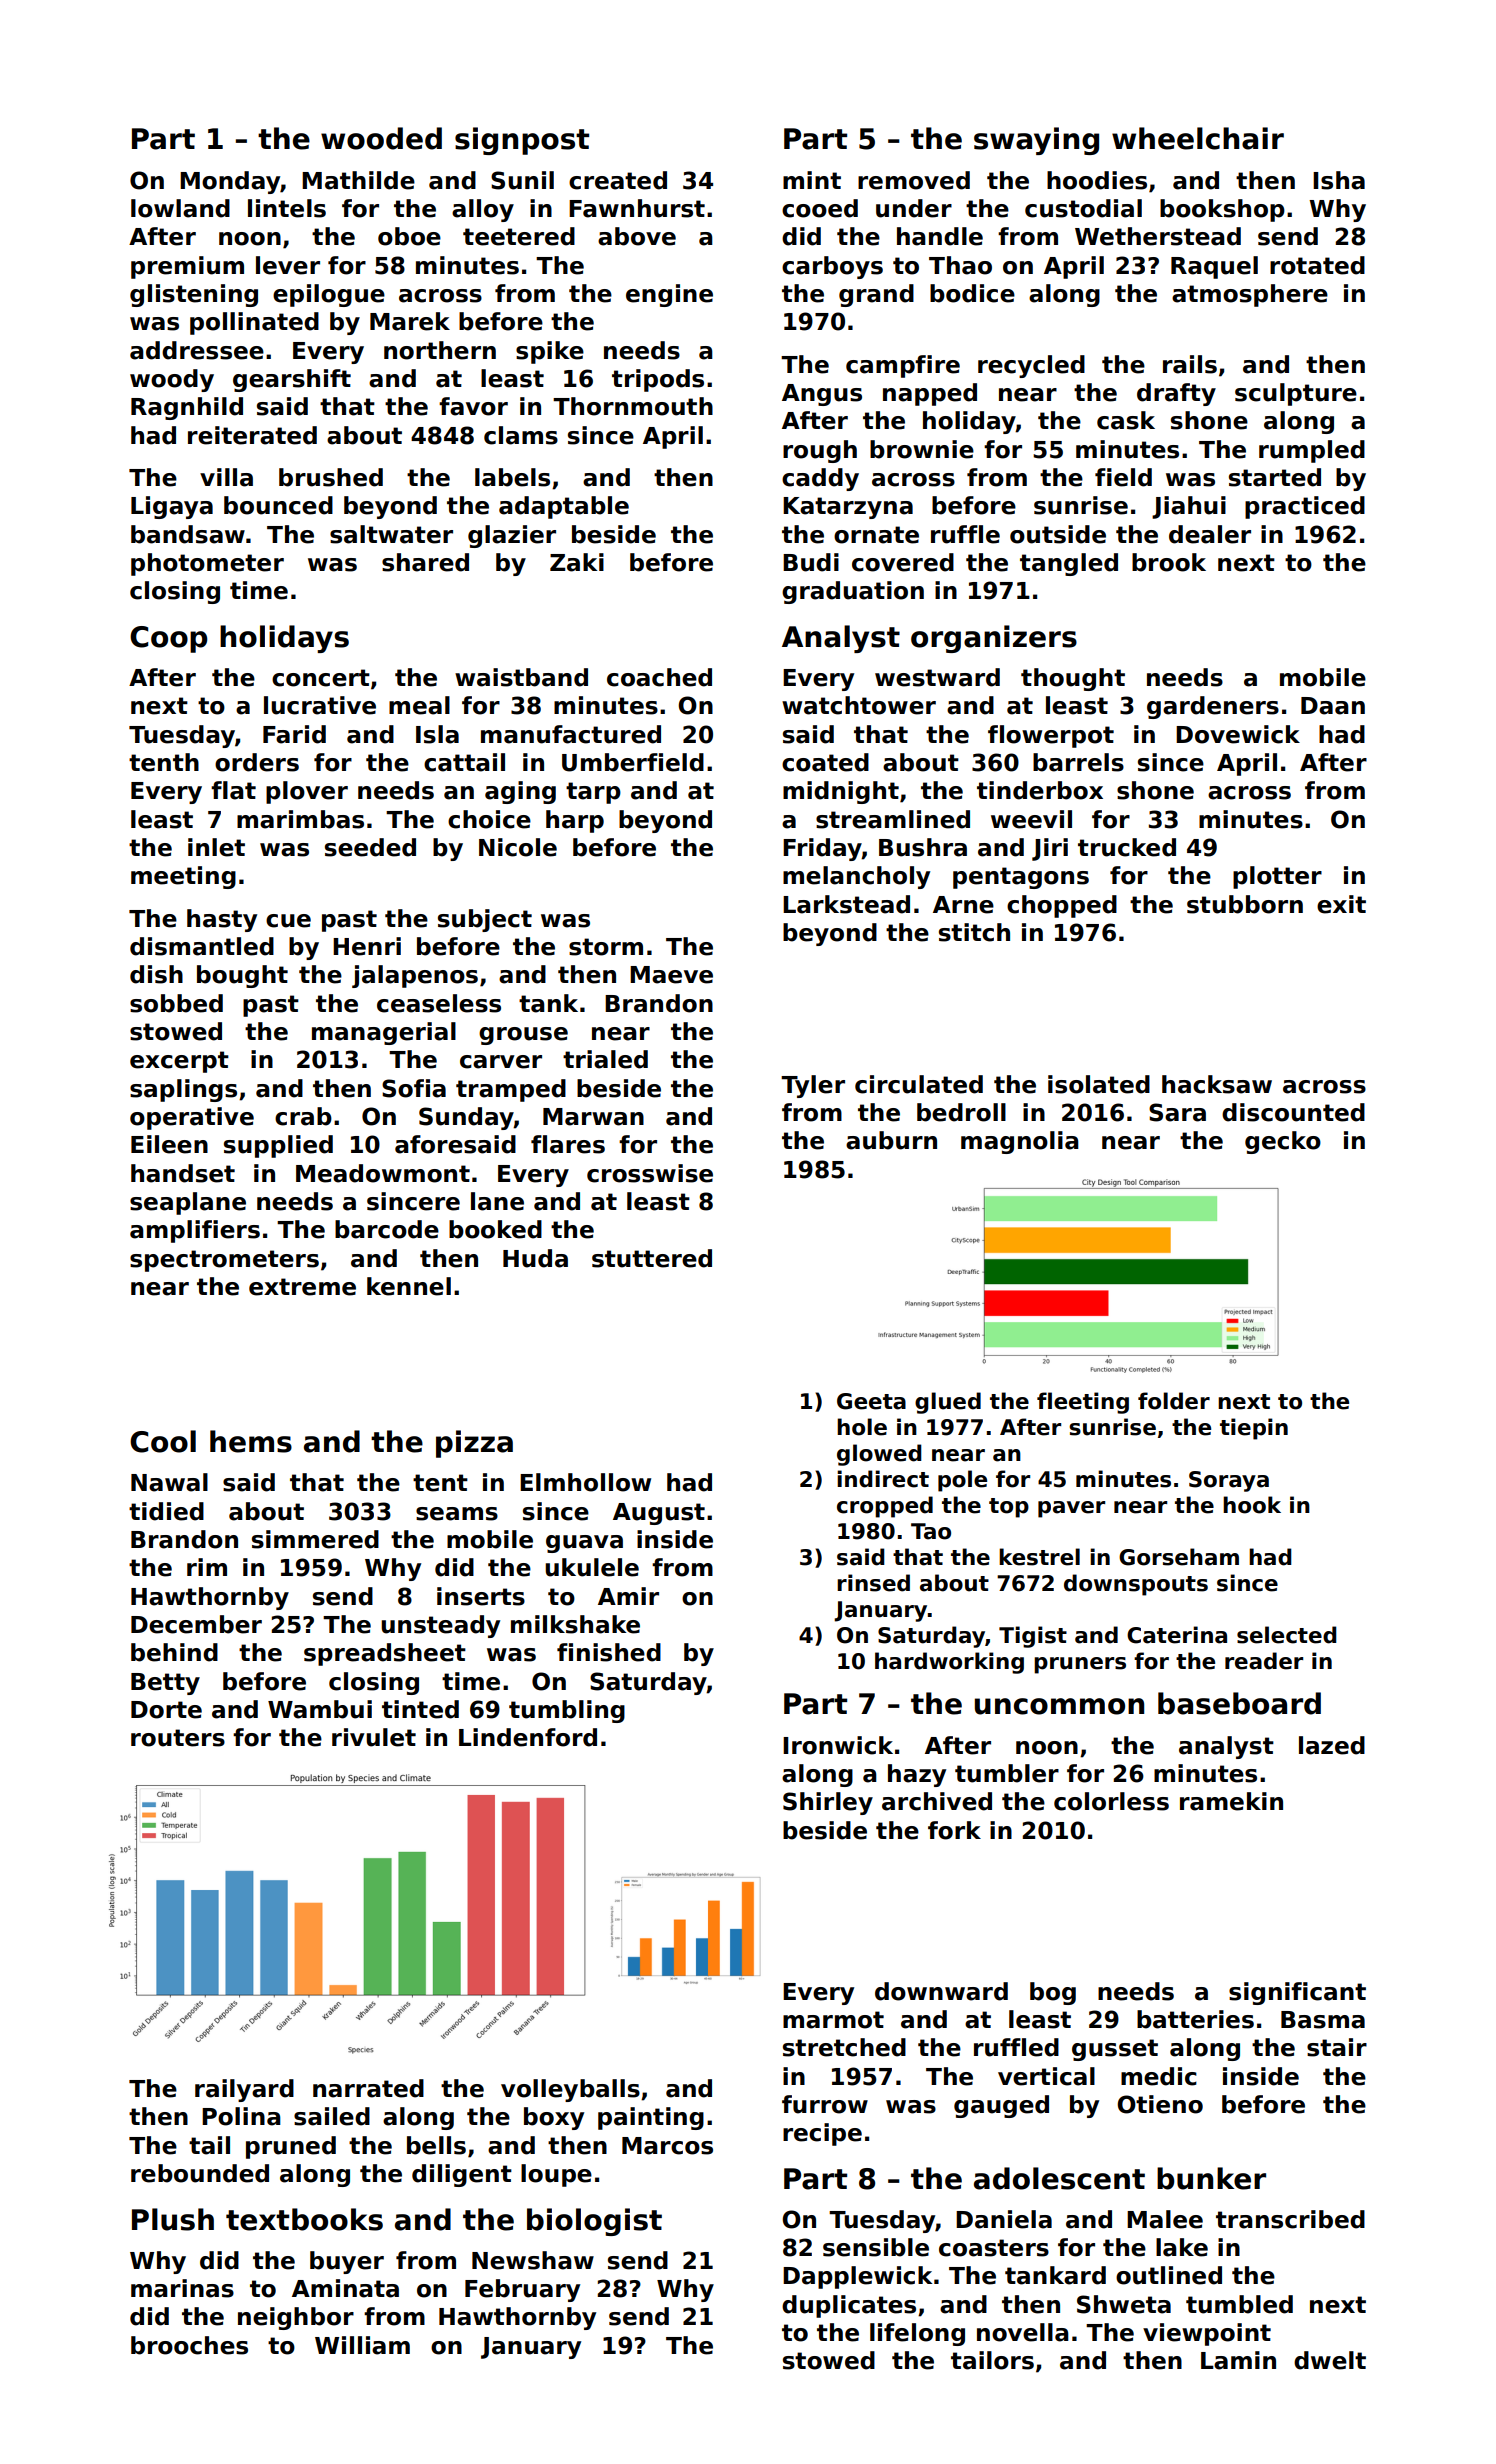 Image resolution: width=1496 pixels, height=2464 pixels. Describe the element at coordinates (652, 1258) in the screenshot. I see `stuttered` at that location.
